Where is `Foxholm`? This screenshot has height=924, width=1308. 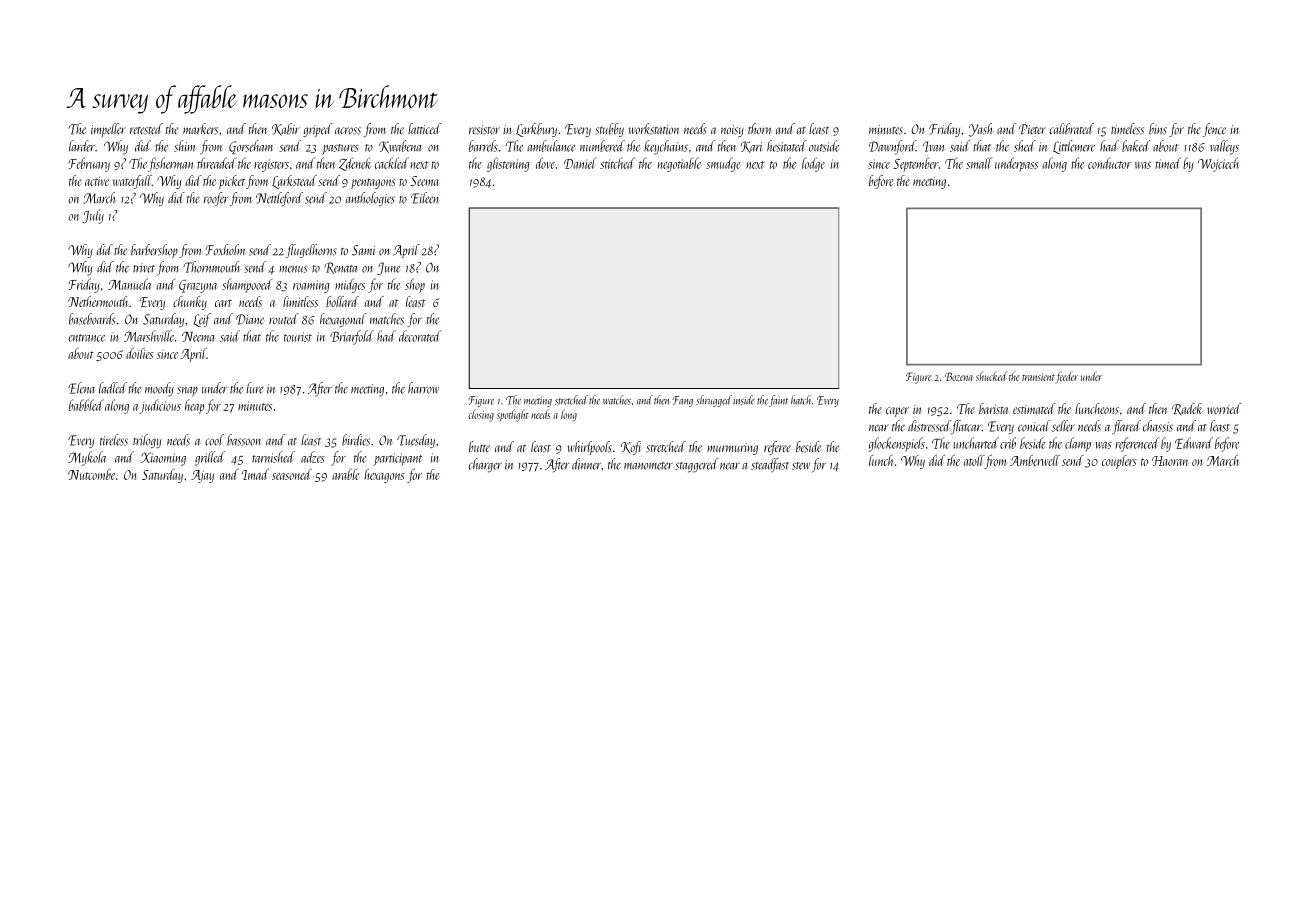
Foxholm is located at coordinates (225, 250).
